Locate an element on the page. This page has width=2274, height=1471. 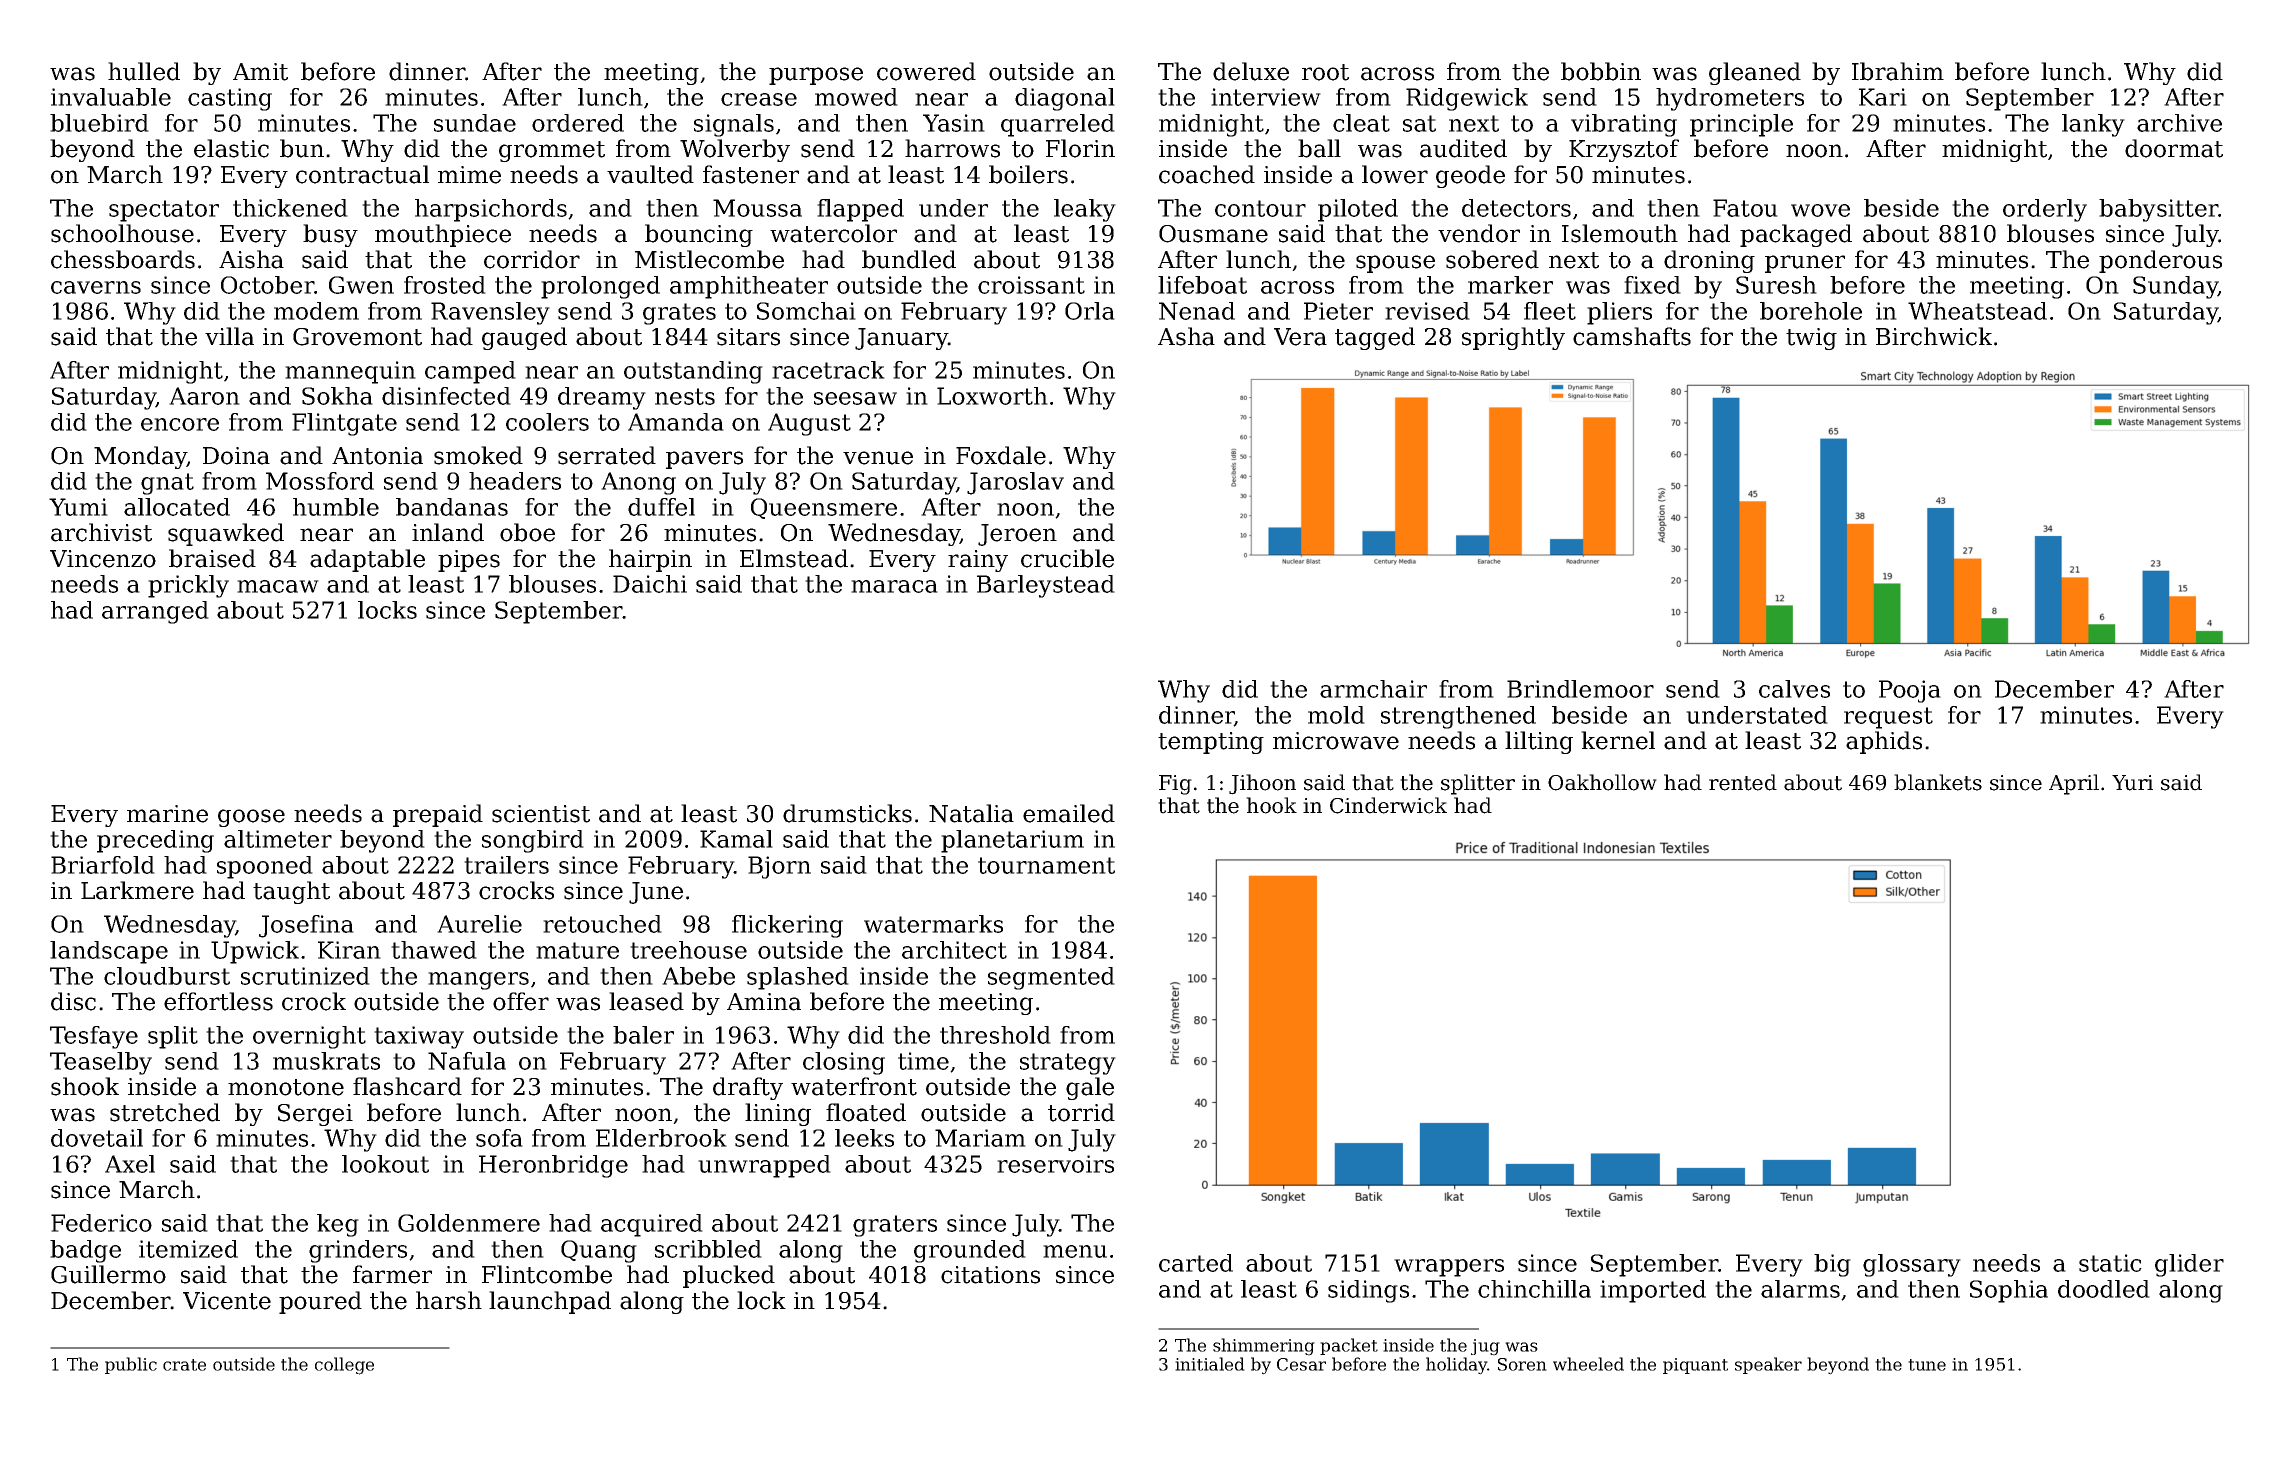
crate is located at coordinates (184, 1365).
